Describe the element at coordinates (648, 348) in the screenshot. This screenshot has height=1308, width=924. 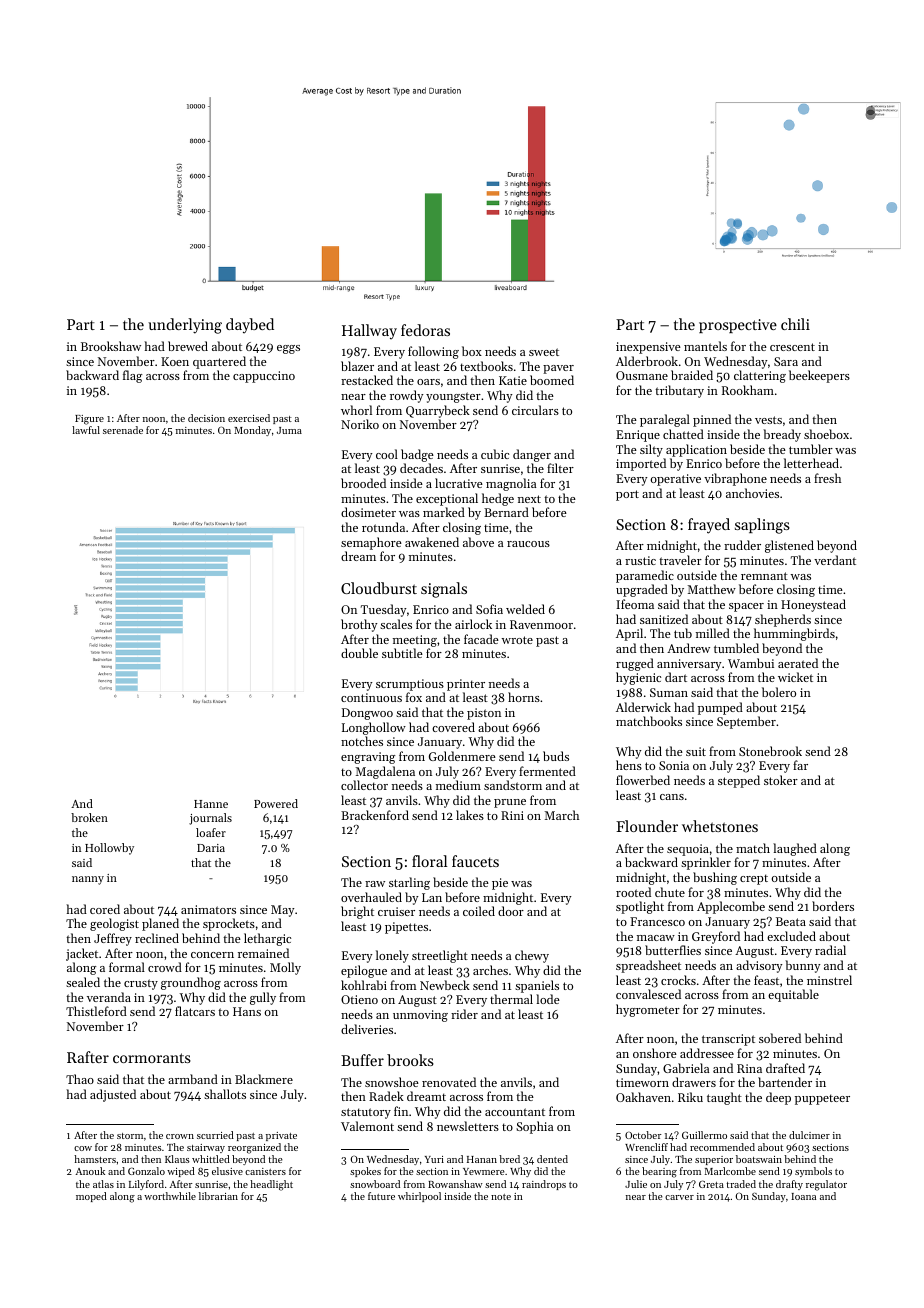
I see `inexpensive` at that location.
